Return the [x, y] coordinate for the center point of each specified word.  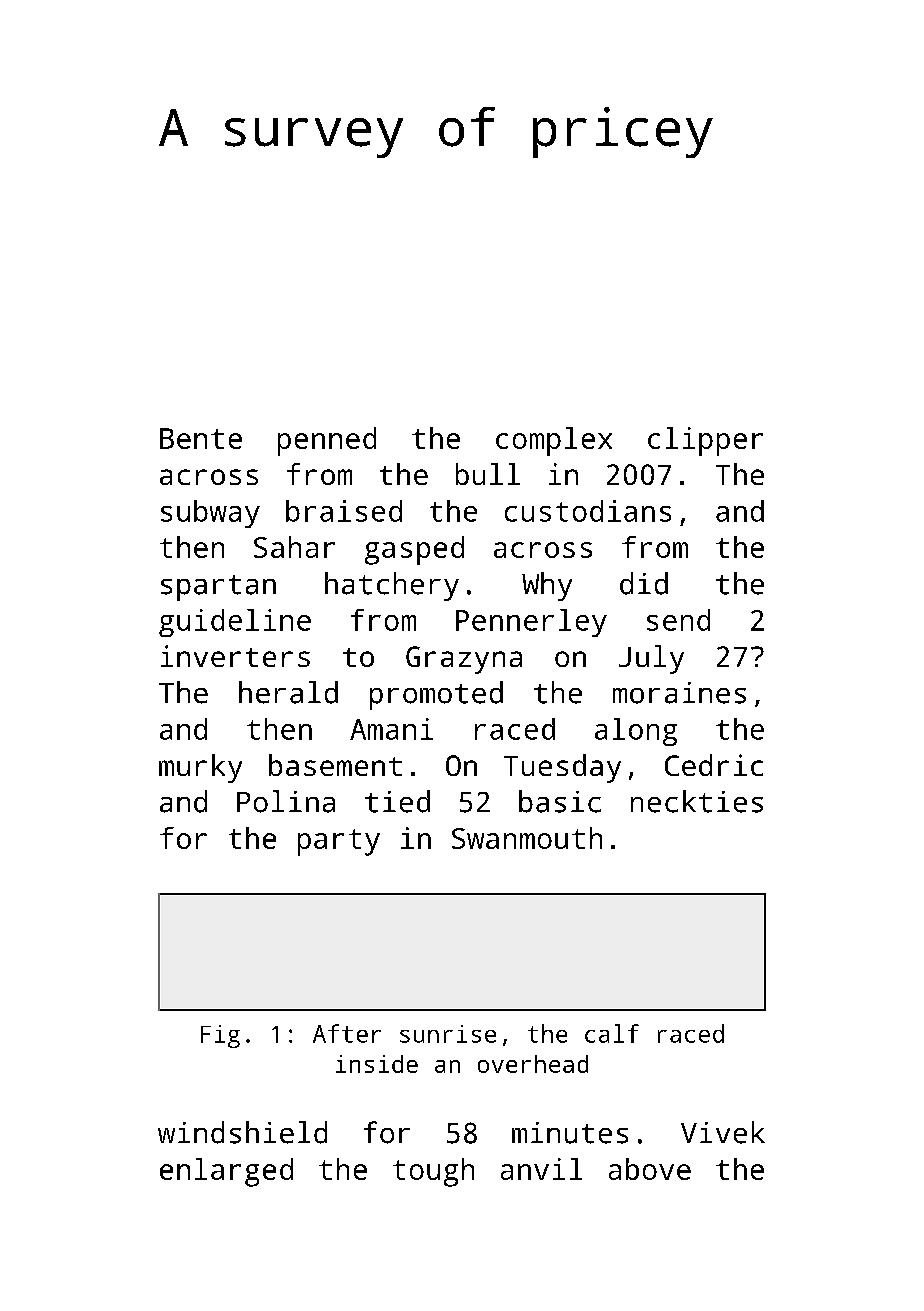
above [650, 1169]
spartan [218, 588]
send [678, 620]
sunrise [448, 1034]
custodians [588, 511]
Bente [201, 438]
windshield [242, 1132]
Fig [220, 1036]
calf [612, 1033]
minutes [570, 1133]
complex [554, 441]
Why [547, 586]
